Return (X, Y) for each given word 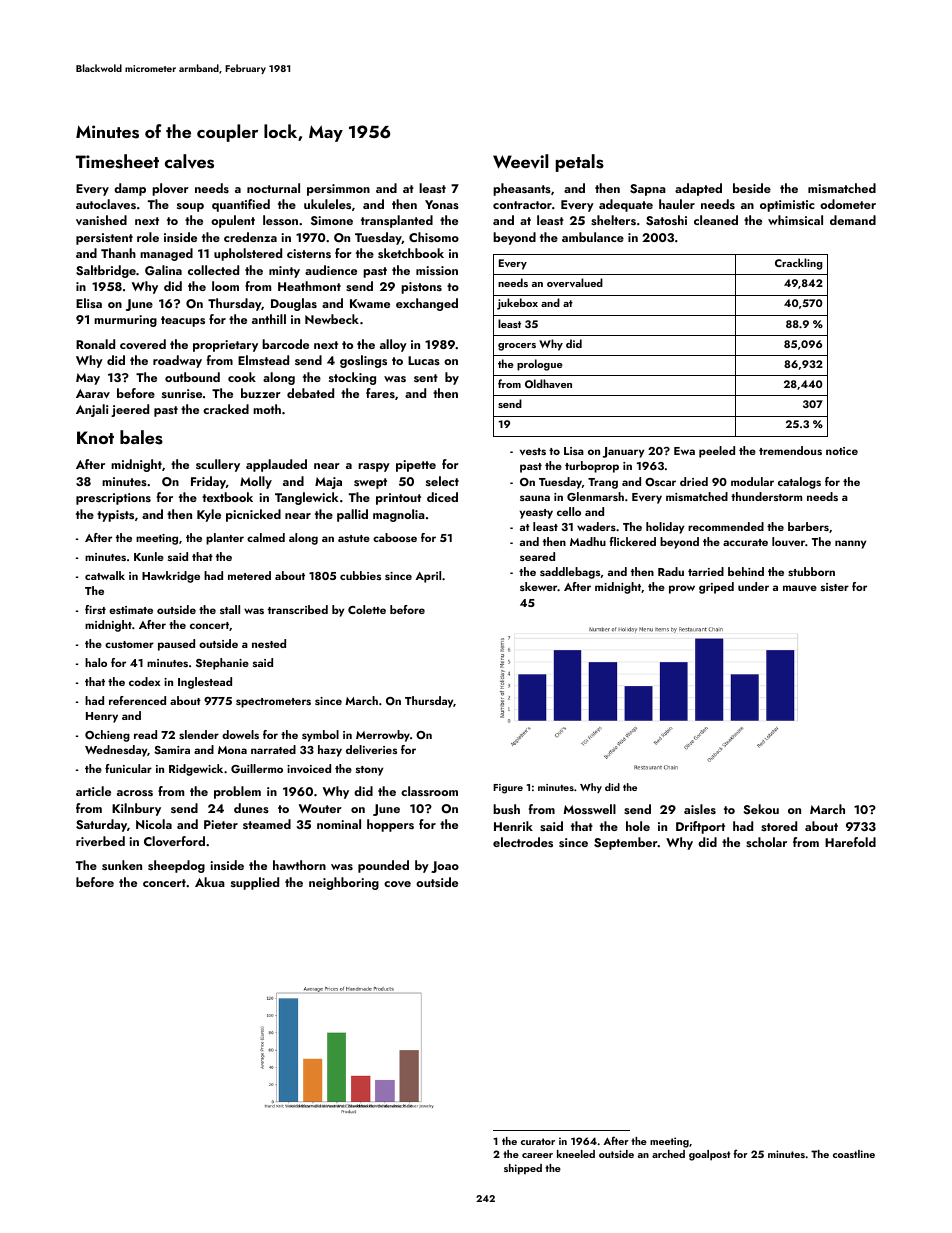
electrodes (523, 842)
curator (538, 1141)
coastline (854, 1154)
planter (225, 539)
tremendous (790, 450)
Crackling (798, 264)
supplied (255, 883)
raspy (374, 467)
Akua (210, 882)
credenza (250, 237)
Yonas (442, 204)
